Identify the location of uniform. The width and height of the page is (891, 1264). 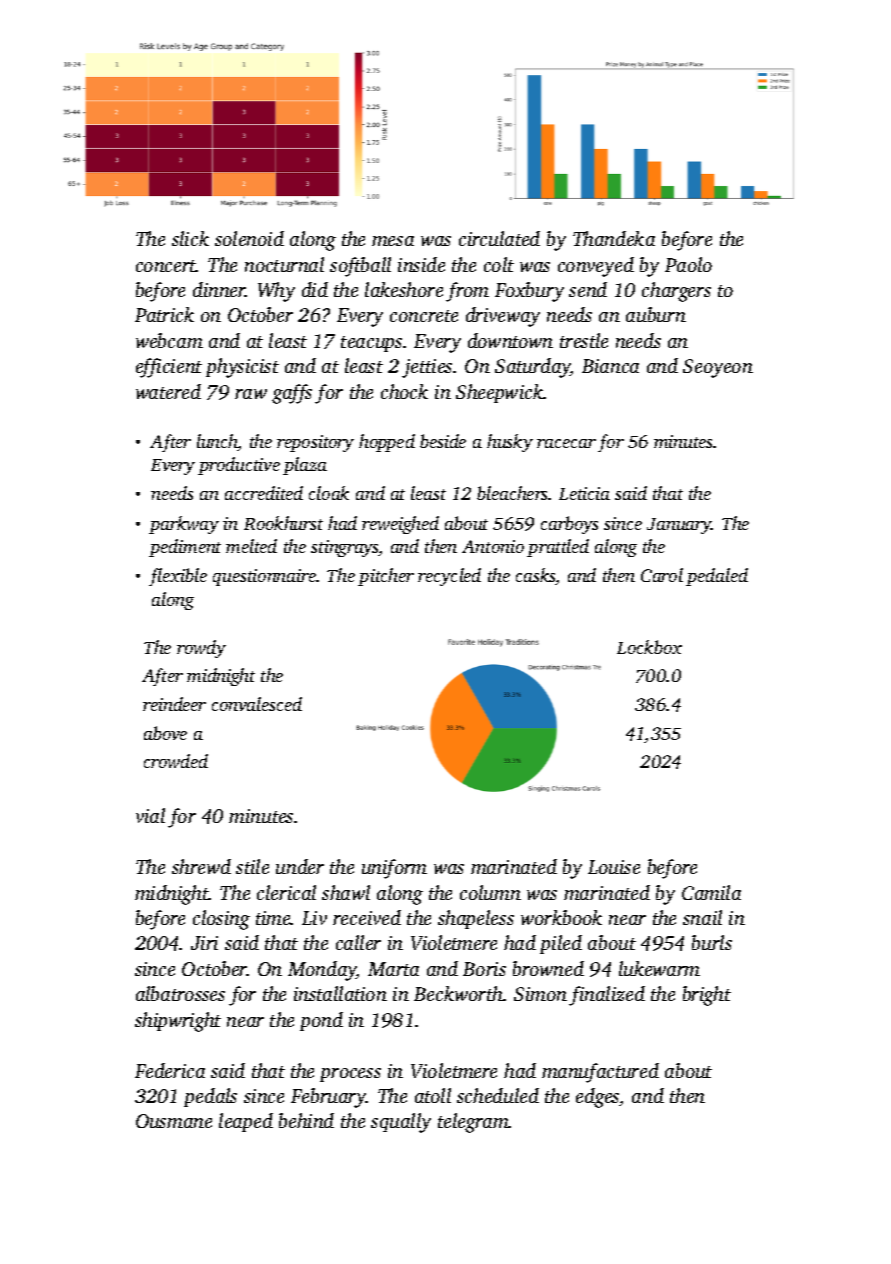
(394, 869).
